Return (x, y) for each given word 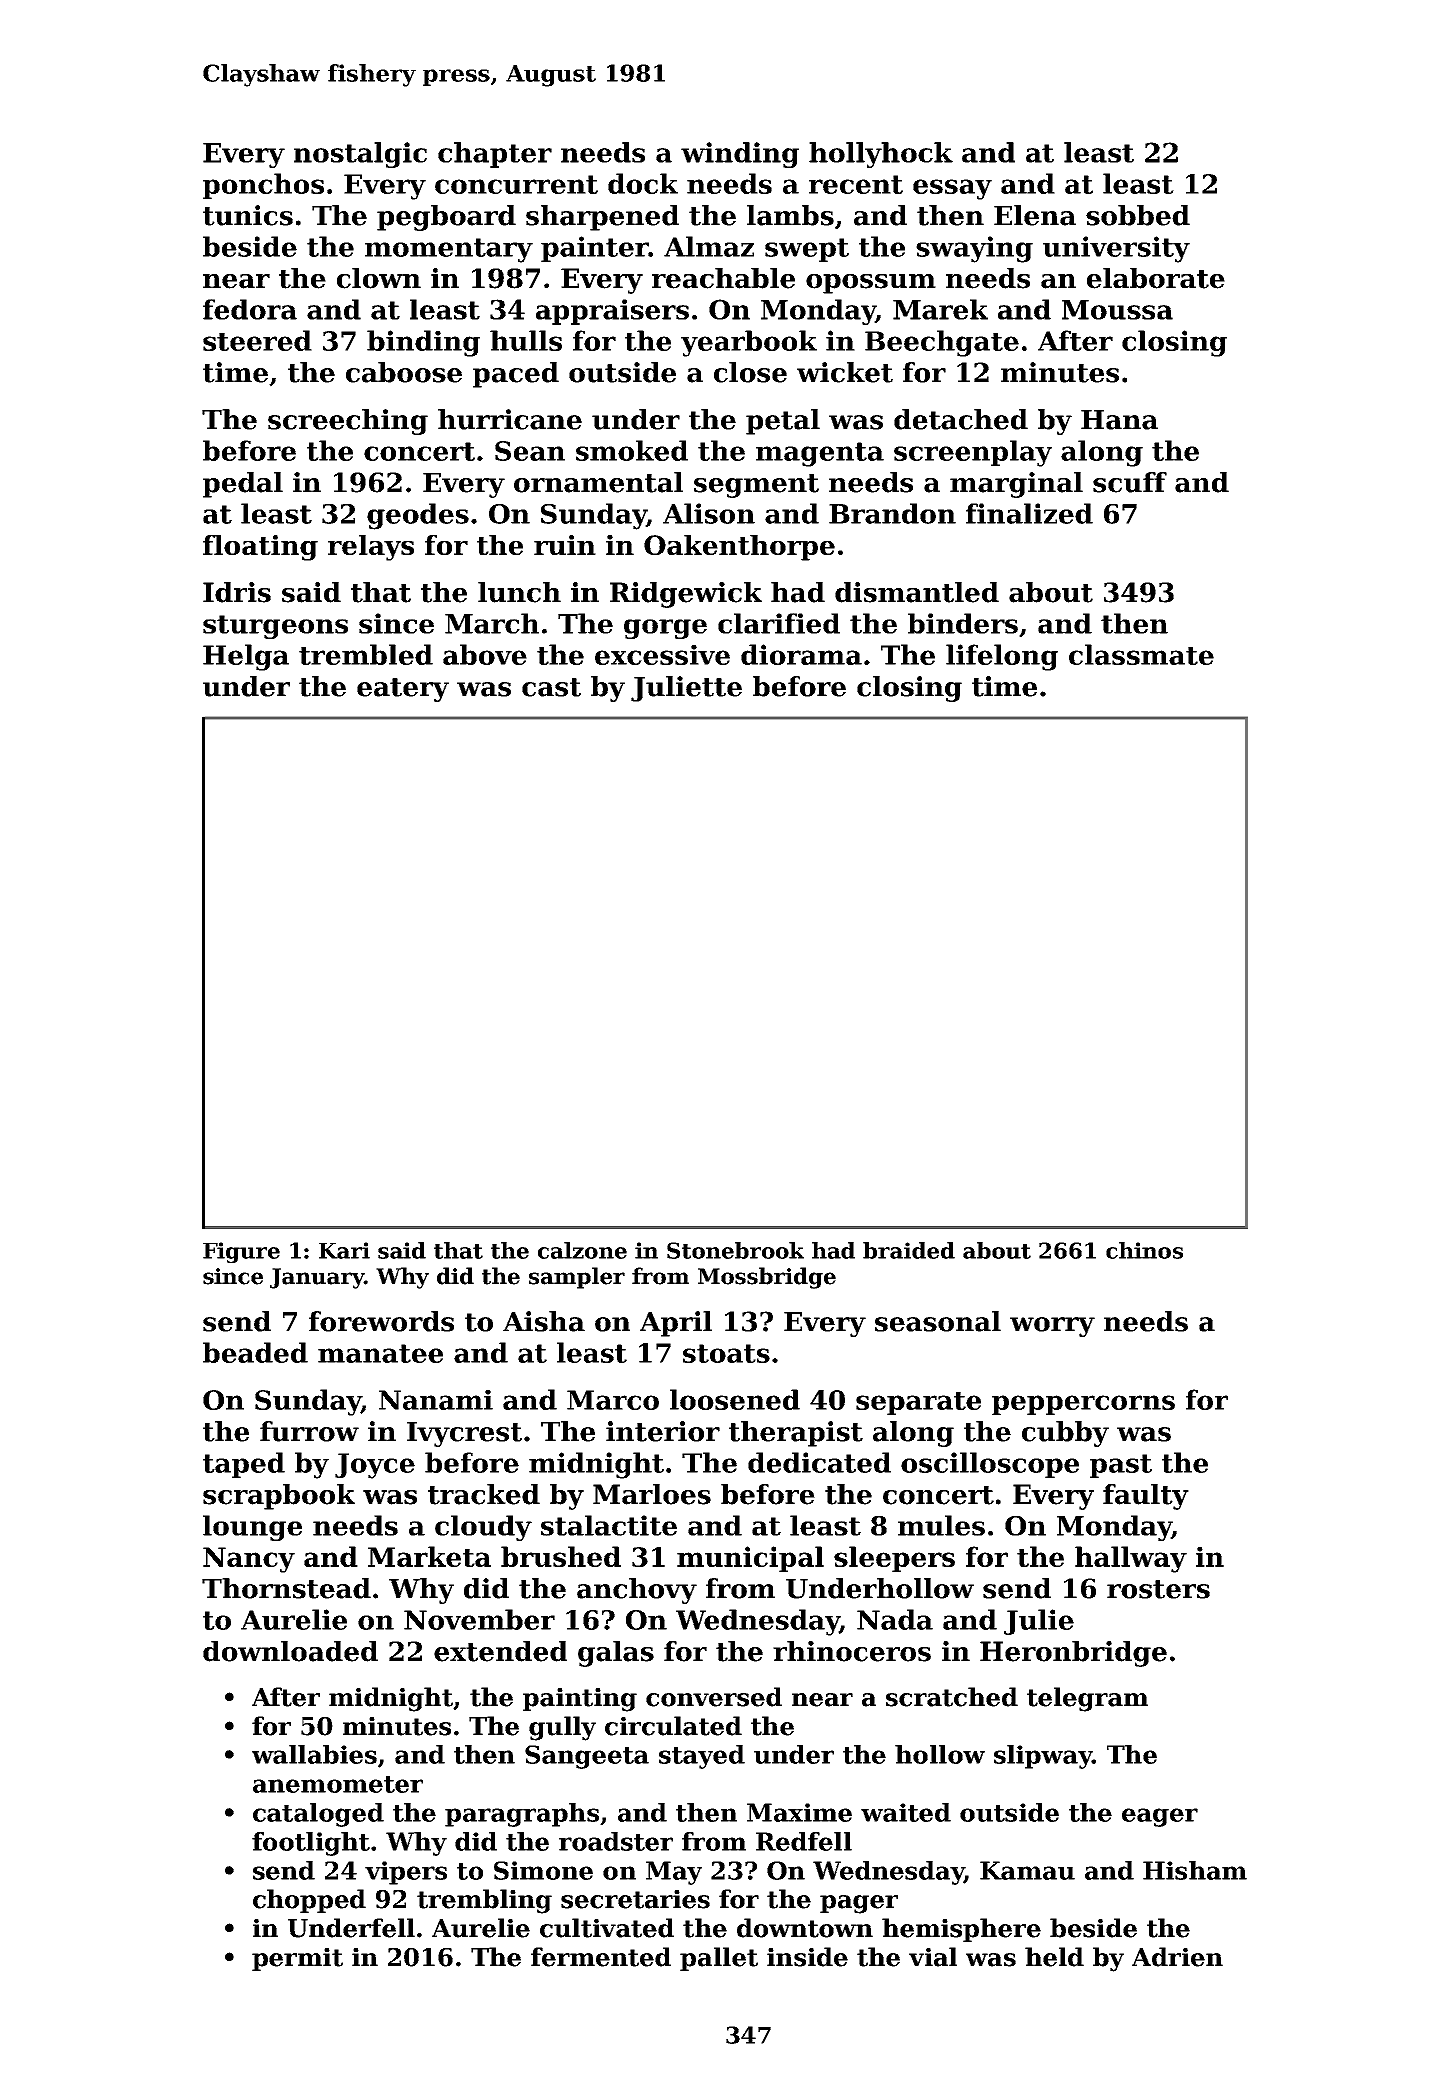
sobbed (1138, 215)
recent (856, 184)
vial (933, 1957)
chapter (495, 155)
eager (1160, 1817)
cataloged (318, 1815)
